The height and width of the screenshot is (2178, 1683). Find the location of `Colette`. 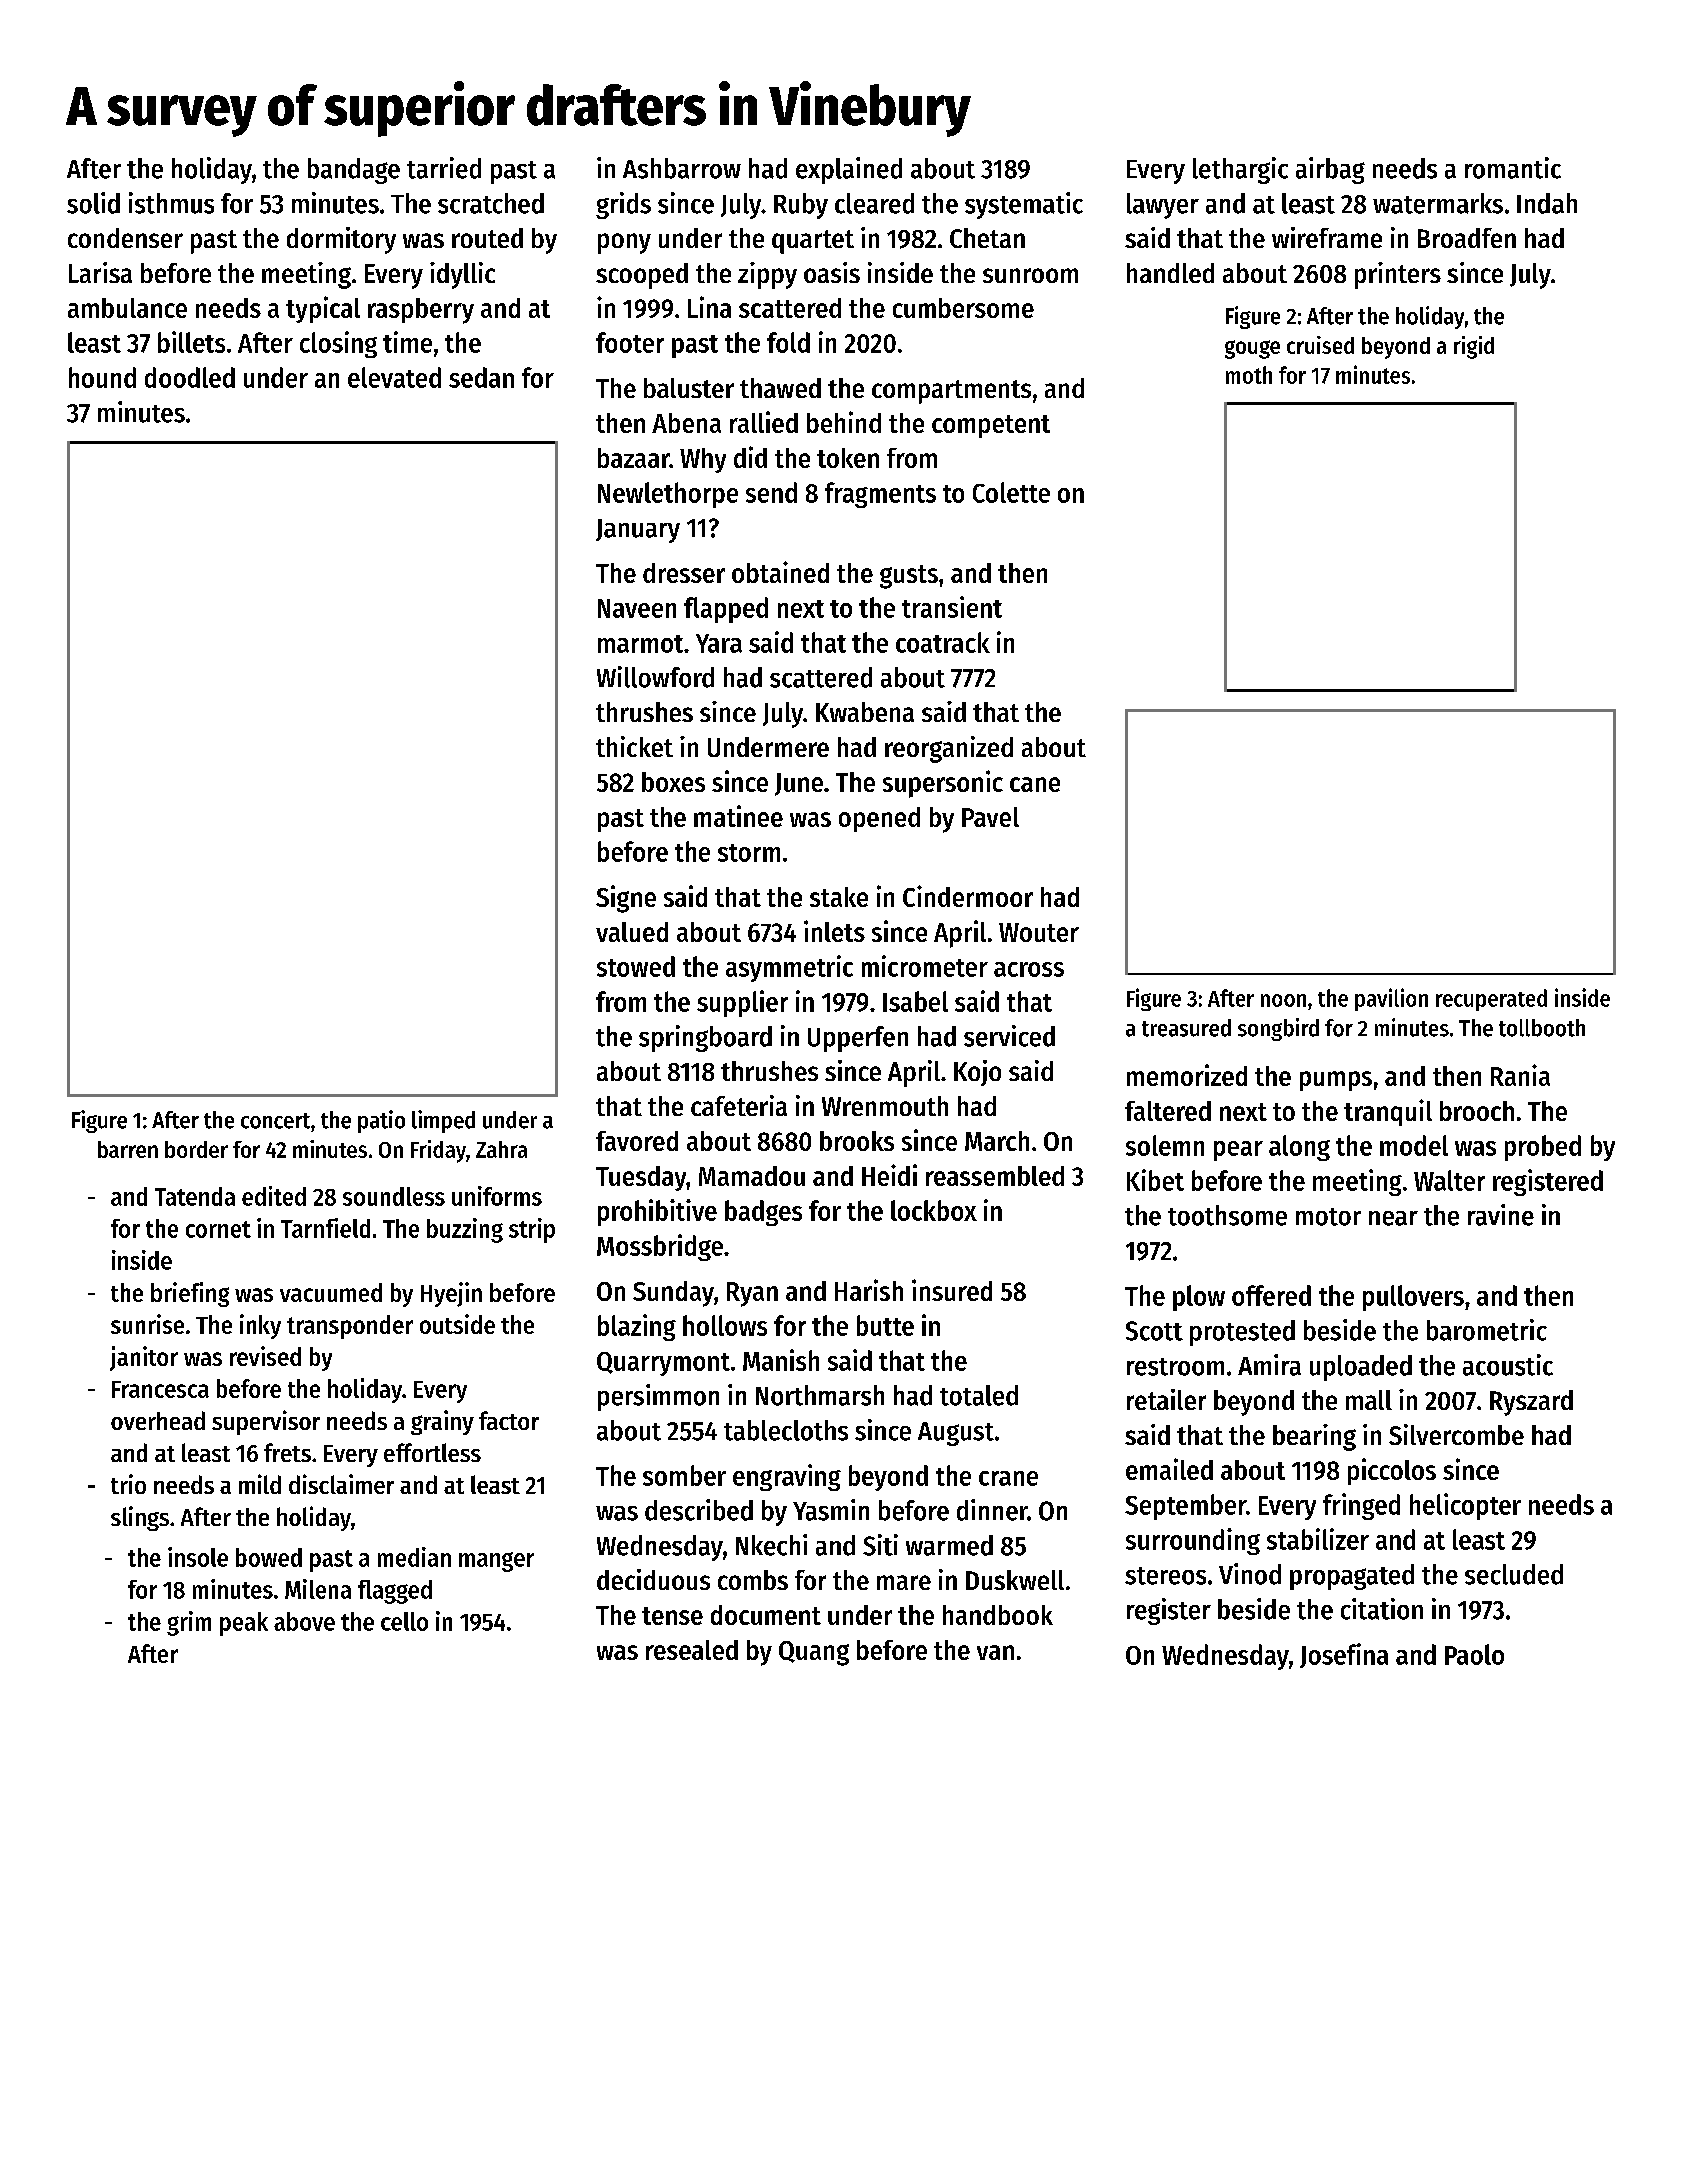

Colette is located at coordinates (1011, 492).
